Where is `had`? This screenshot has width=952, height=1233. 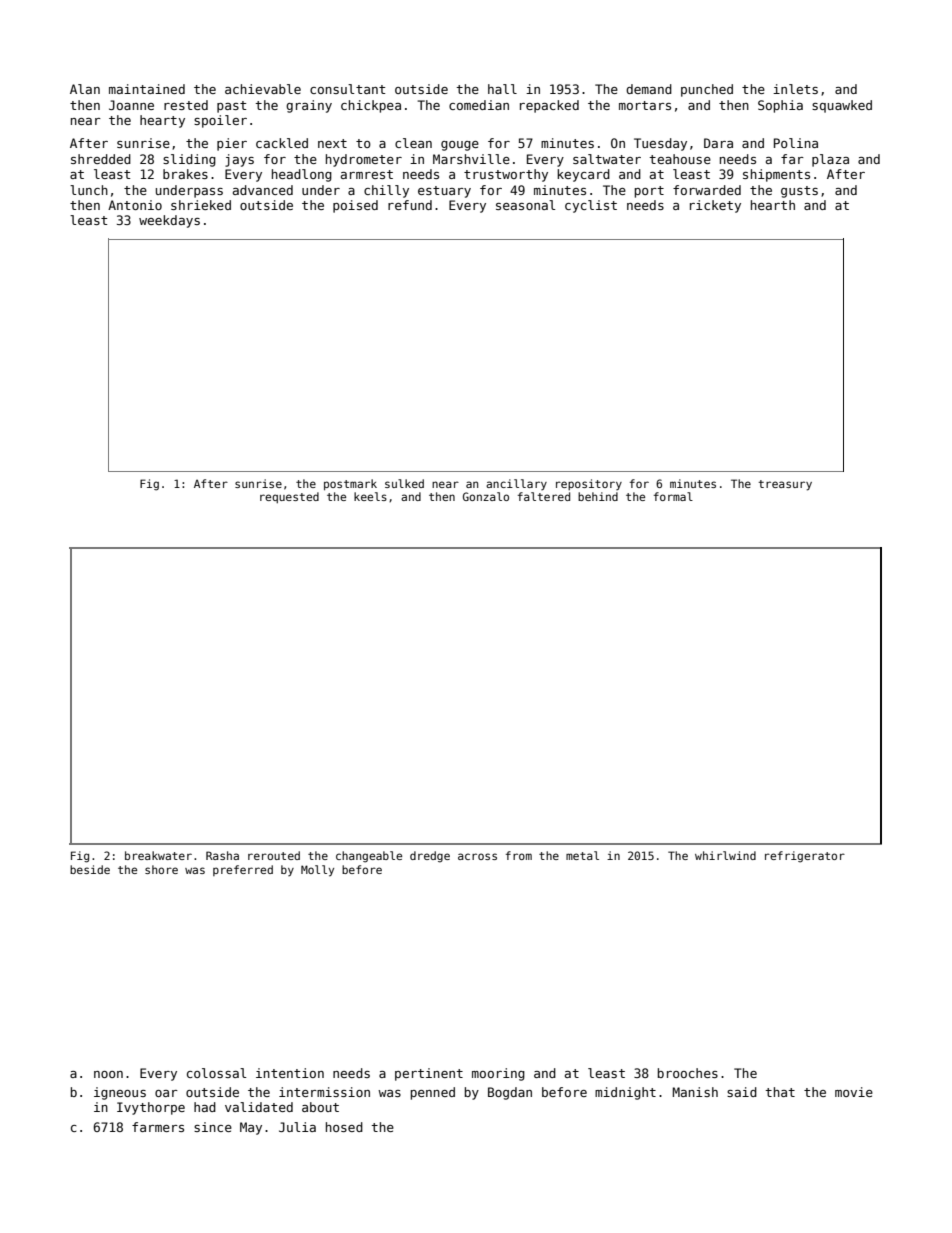 had is located at coordinates (205, 1107).
